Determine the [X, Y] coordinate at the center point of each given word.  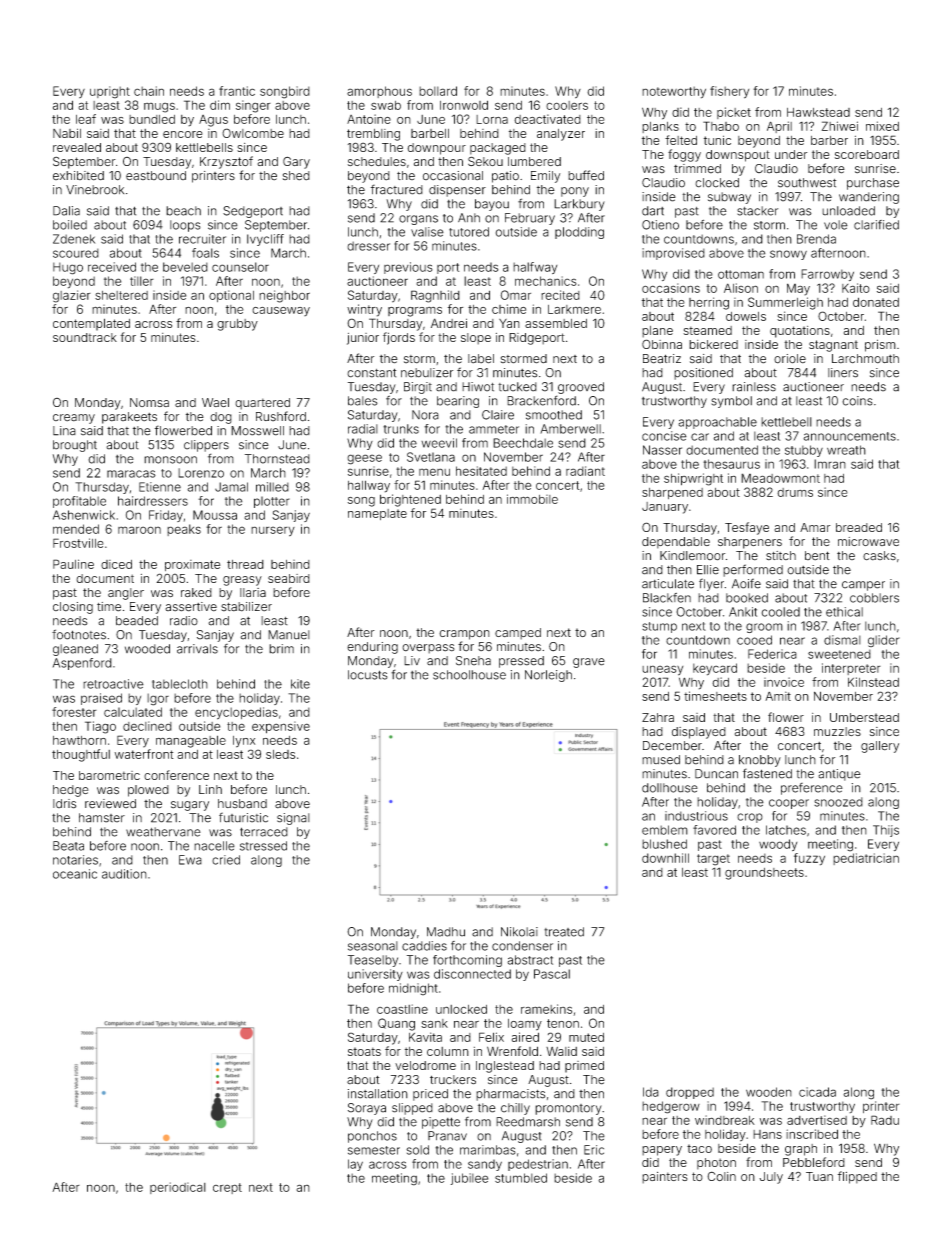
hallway [369, 486]
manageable [191, 741]
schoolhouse [469, 675]
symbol [731, 402]
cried [226, 860]
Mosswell [257, 431]
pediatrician [866, 859]
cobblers [874, 598]
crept [227, 1188]
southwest [807, 183]
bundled [152, 119]
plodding [579, 233]
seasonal [373, 946]
